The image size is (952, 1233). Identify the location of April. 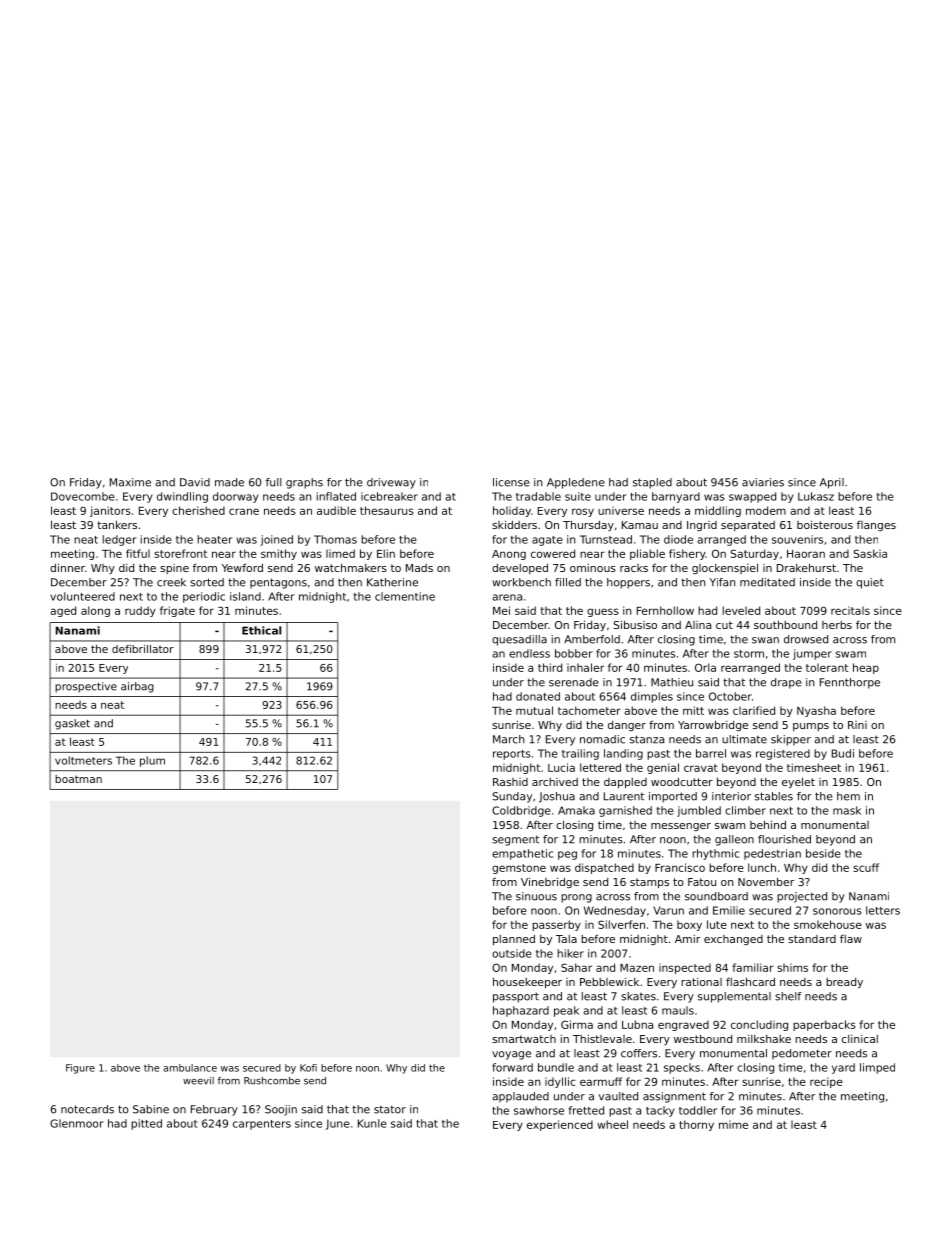
(832, 483).
